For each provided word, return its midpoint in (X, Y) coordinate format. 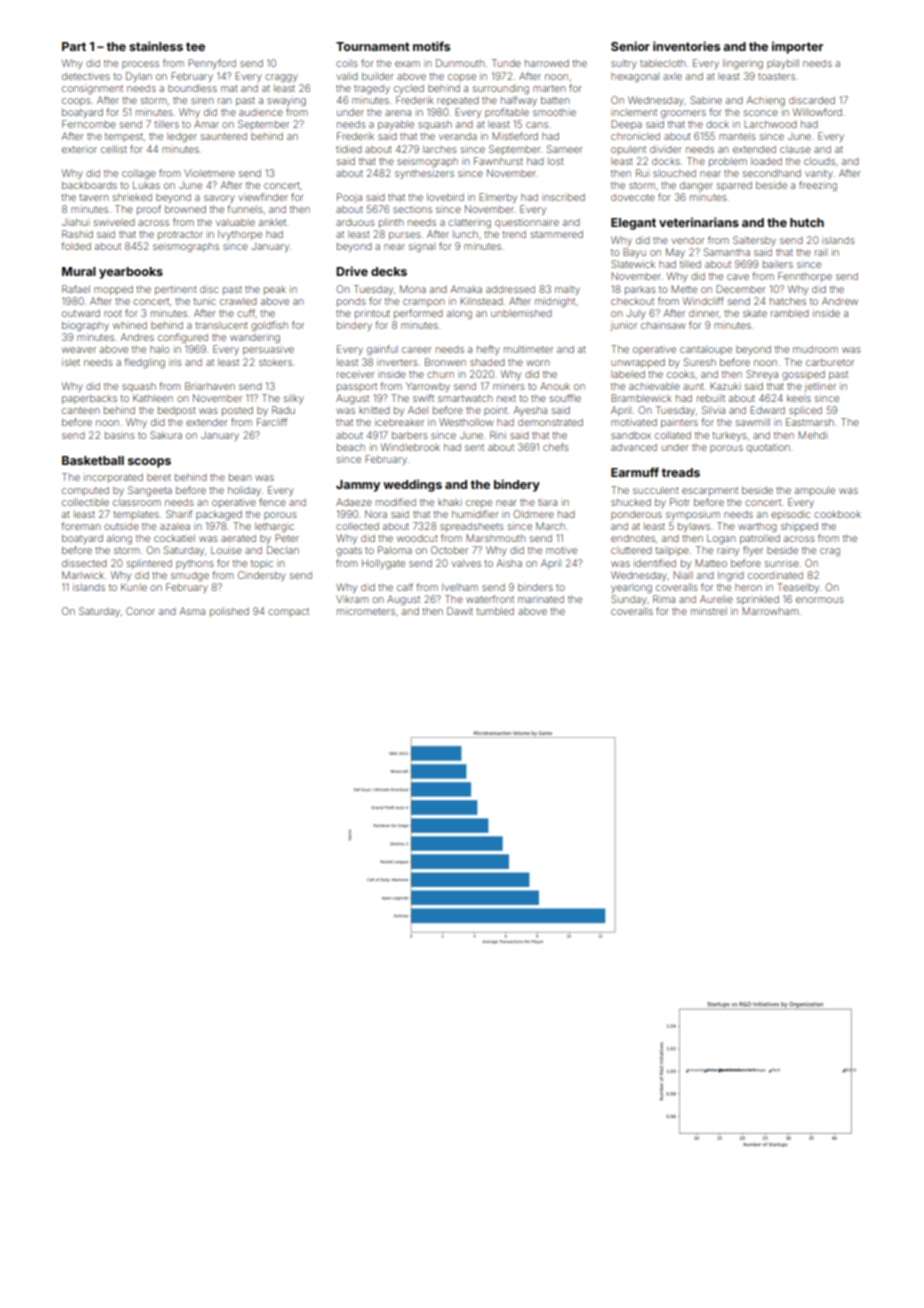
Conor (140, 611)
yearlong (631, 589)
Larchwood (770, 124)
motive (561, 550)
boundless (192, 88)
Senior (630, 46)
